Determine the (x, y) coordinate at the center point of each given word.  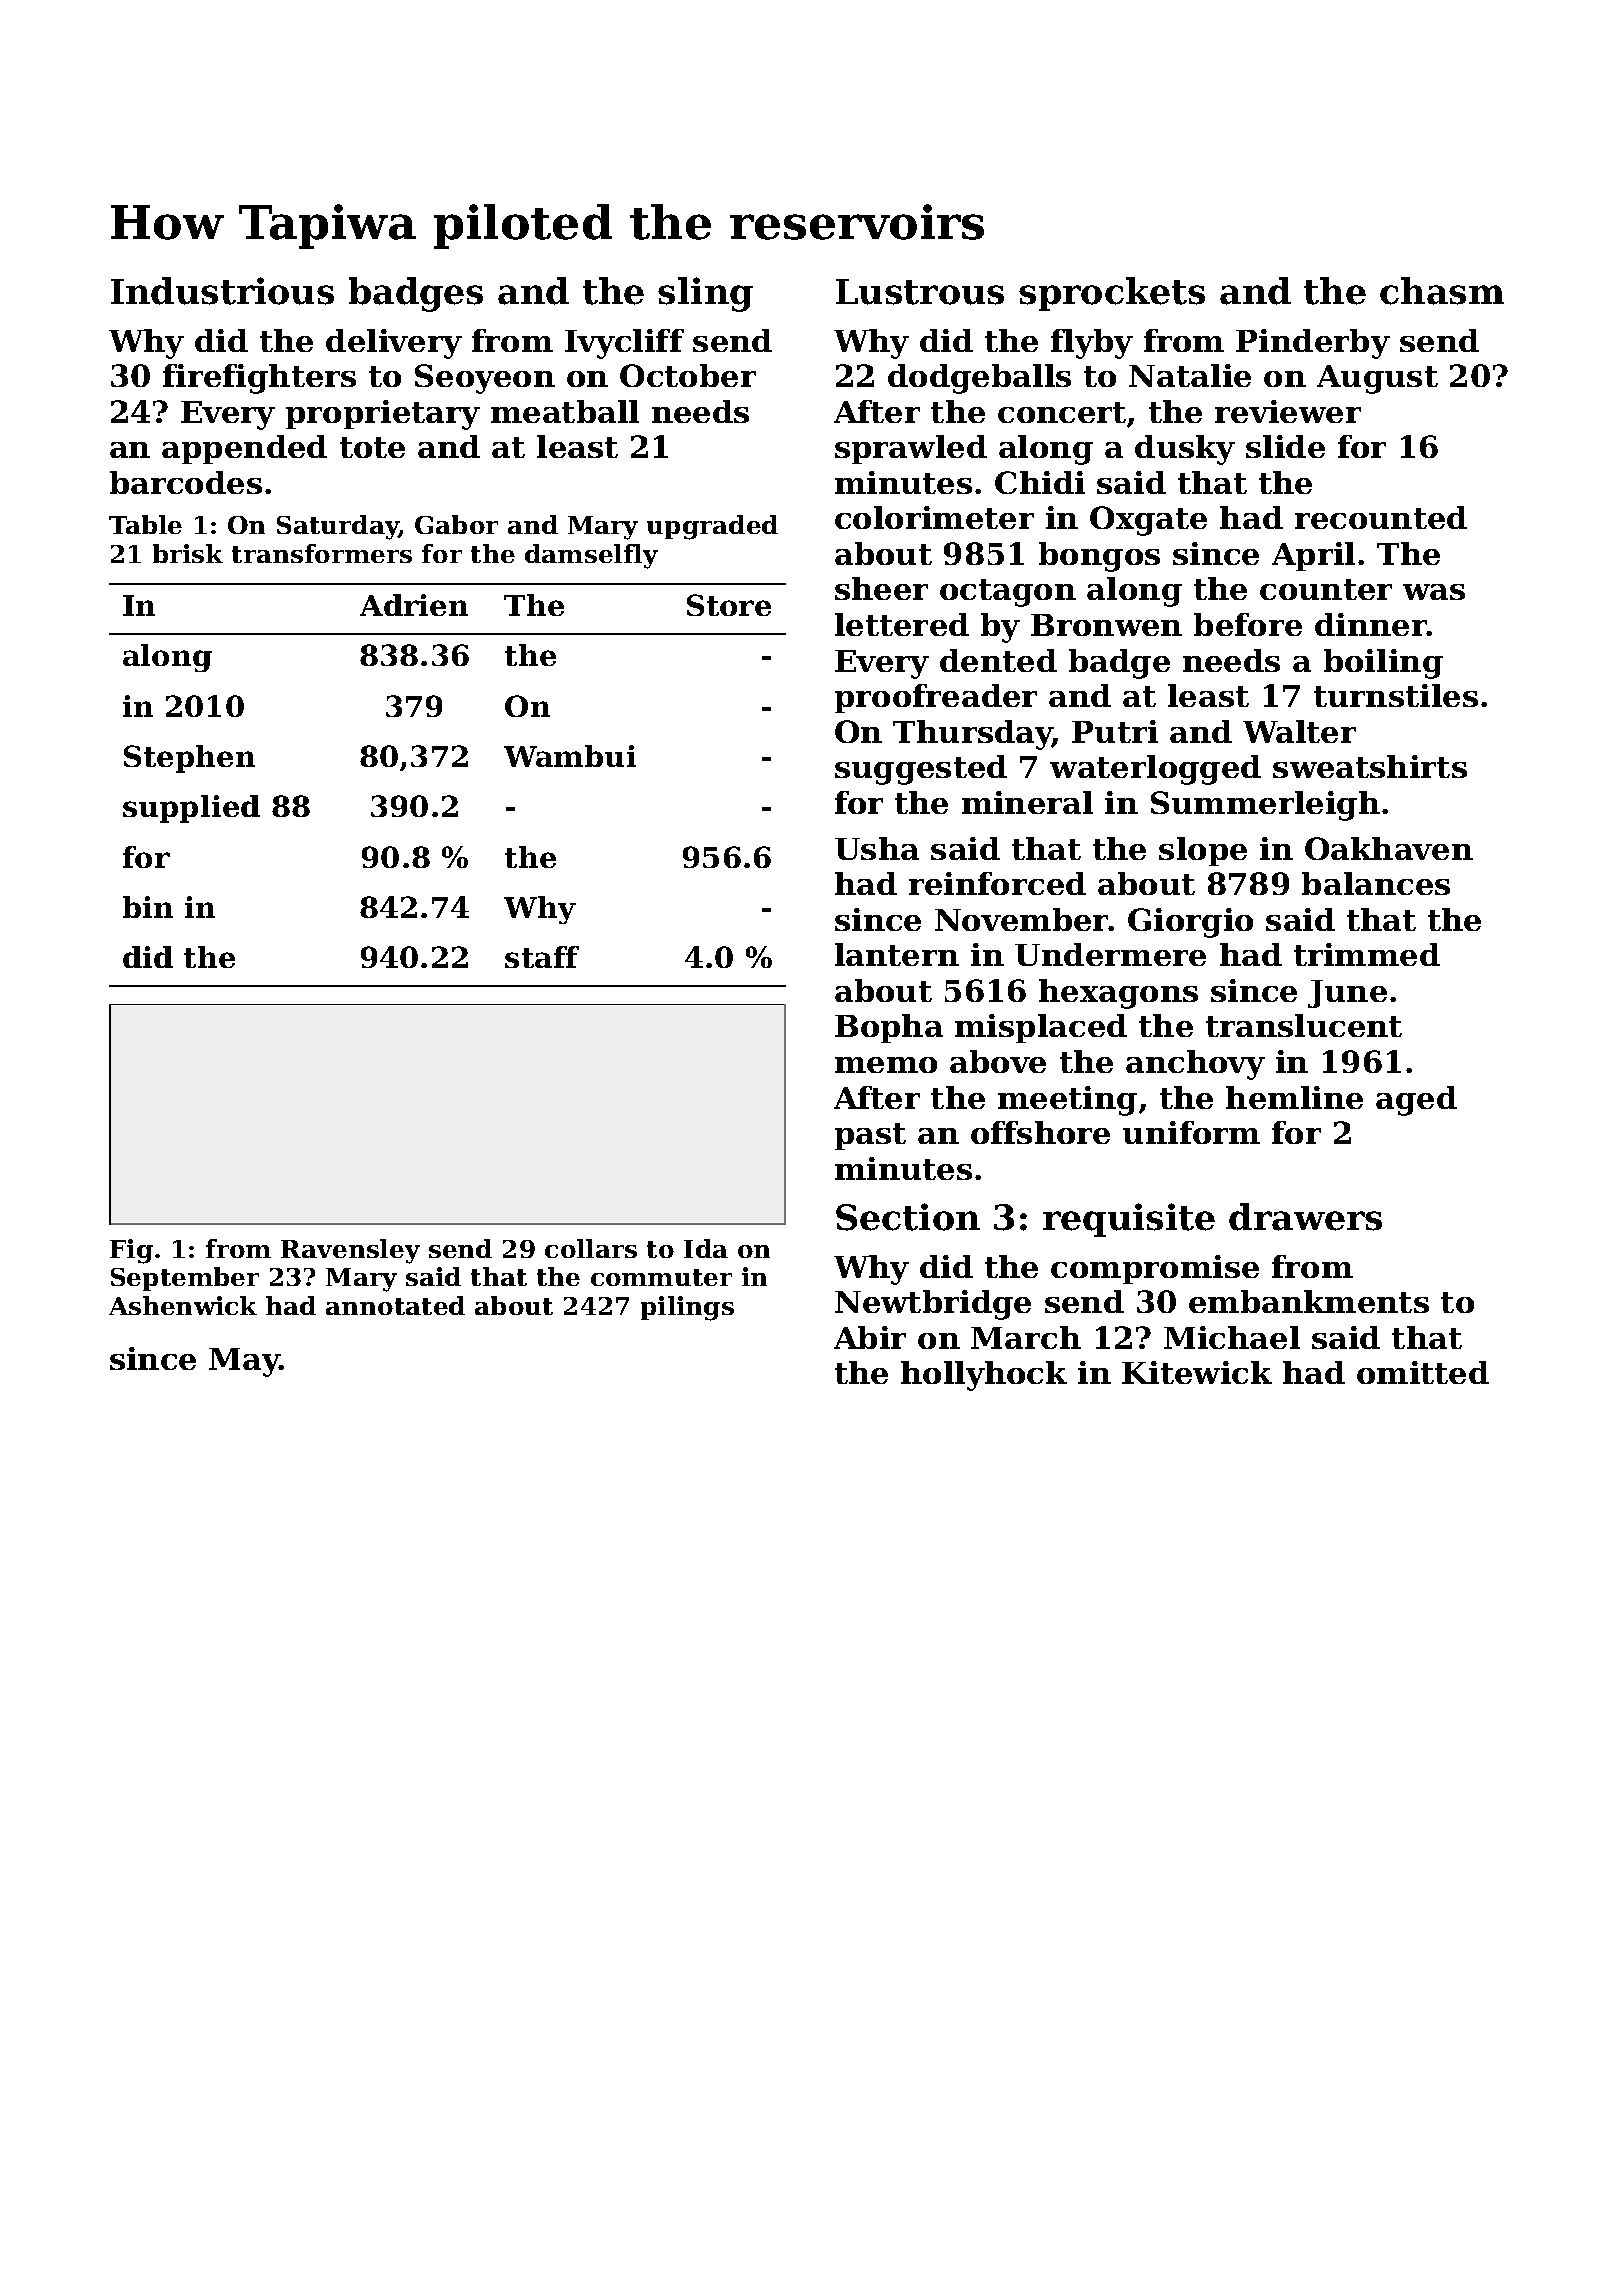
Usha (877, 848)
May (244, 1362)
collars (591, 1248)
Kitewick (1197, 1372)
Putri (1115, 731)
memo (886, 1065)
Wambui (570, 756)
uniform (1191, 1132)
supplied (191, 809)
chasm (1442, 291)
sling (705, 294)
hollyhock (984, 1376)
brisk (188, 553)
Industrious (222, 291)
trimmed (1367, 954)
